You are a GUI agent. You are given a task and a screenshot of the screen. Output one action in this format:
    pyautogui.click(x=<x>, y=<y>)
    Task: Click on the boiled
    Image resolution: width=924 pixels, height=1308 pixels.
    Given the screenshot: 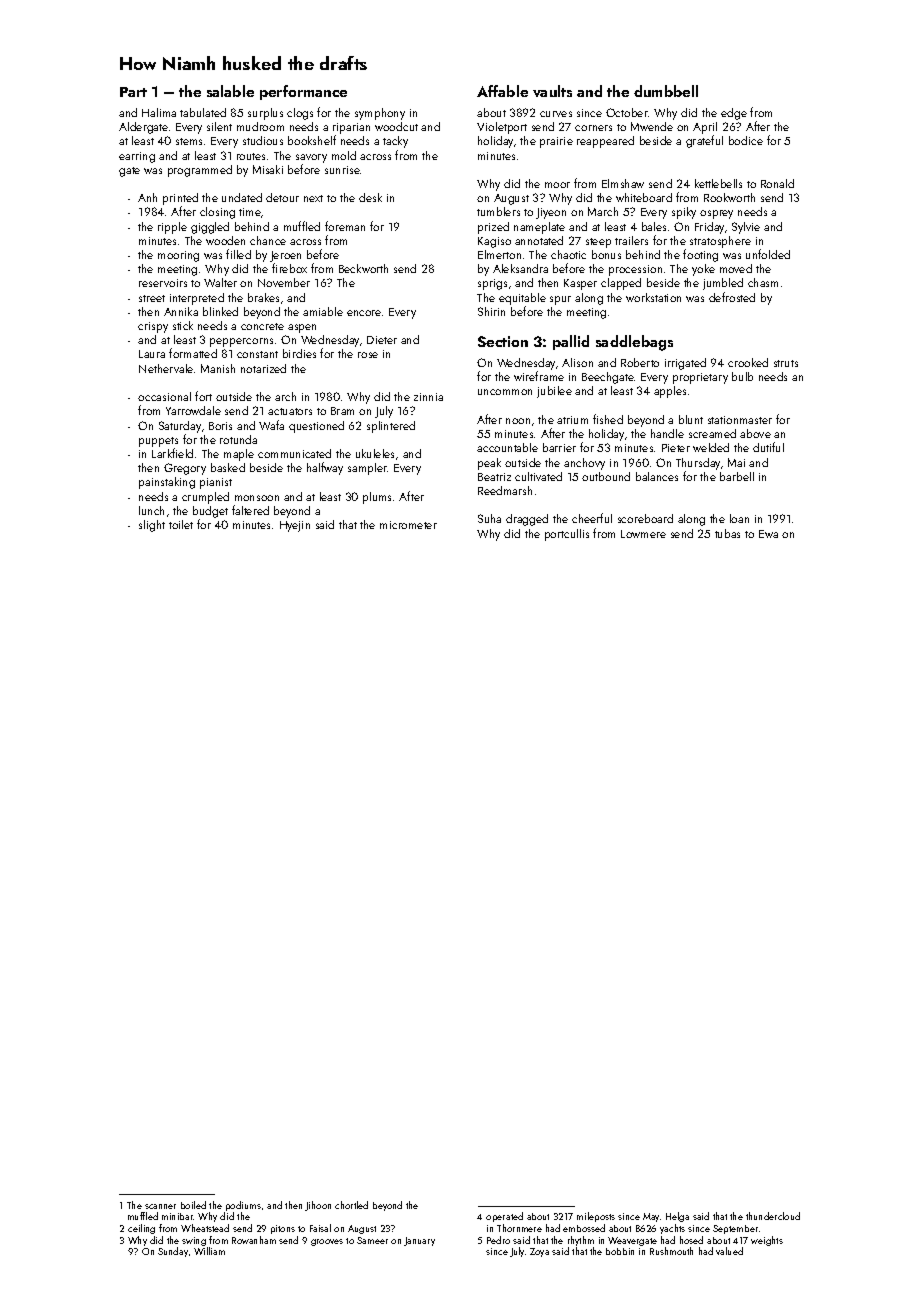 What is the action you would take?
    pyautogui.click(x=193, y=1205)
